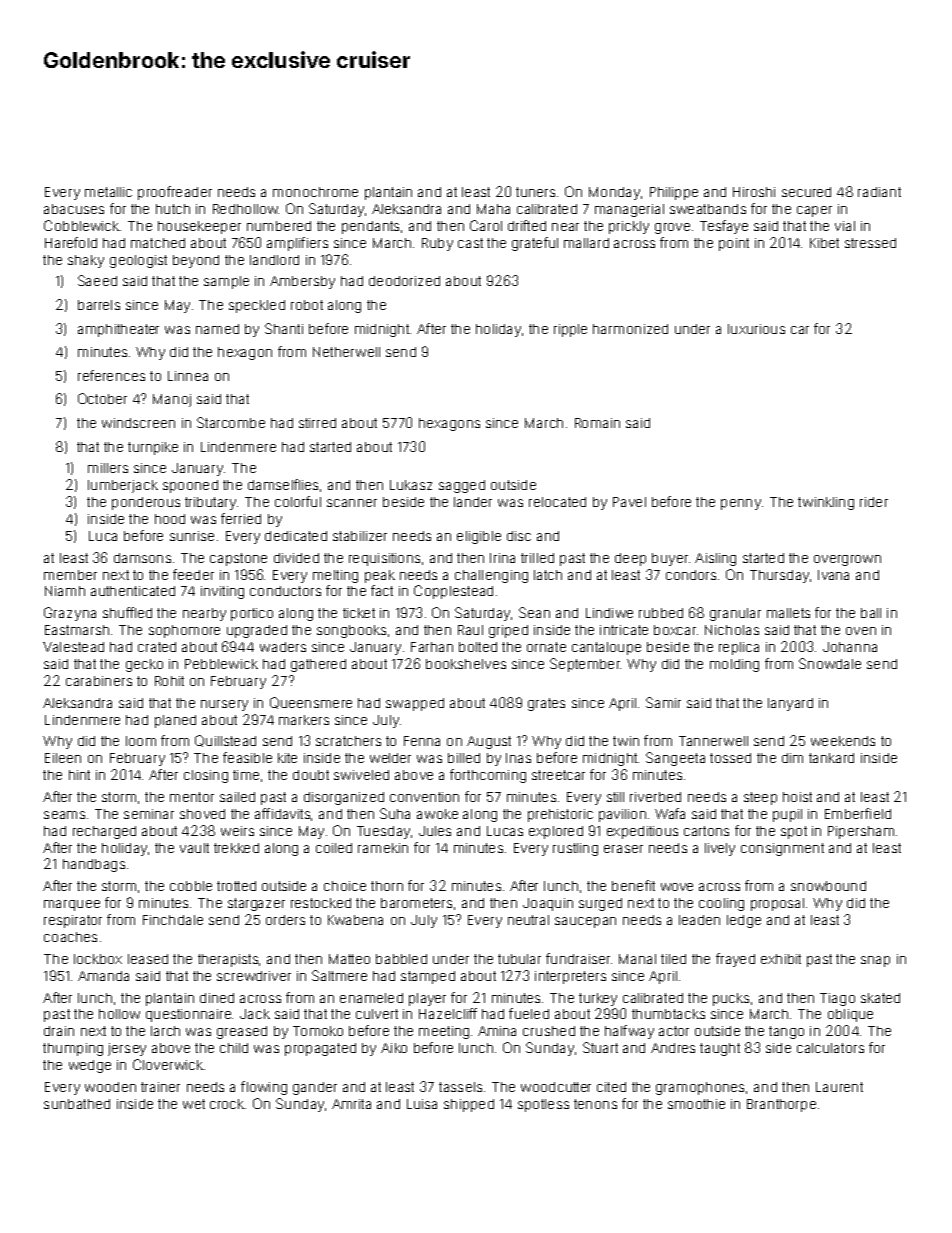 The height and width of the image is (1233, 952). Describe the element at coordinates (595, 1104) in the image. I see `tenons` at that location.
